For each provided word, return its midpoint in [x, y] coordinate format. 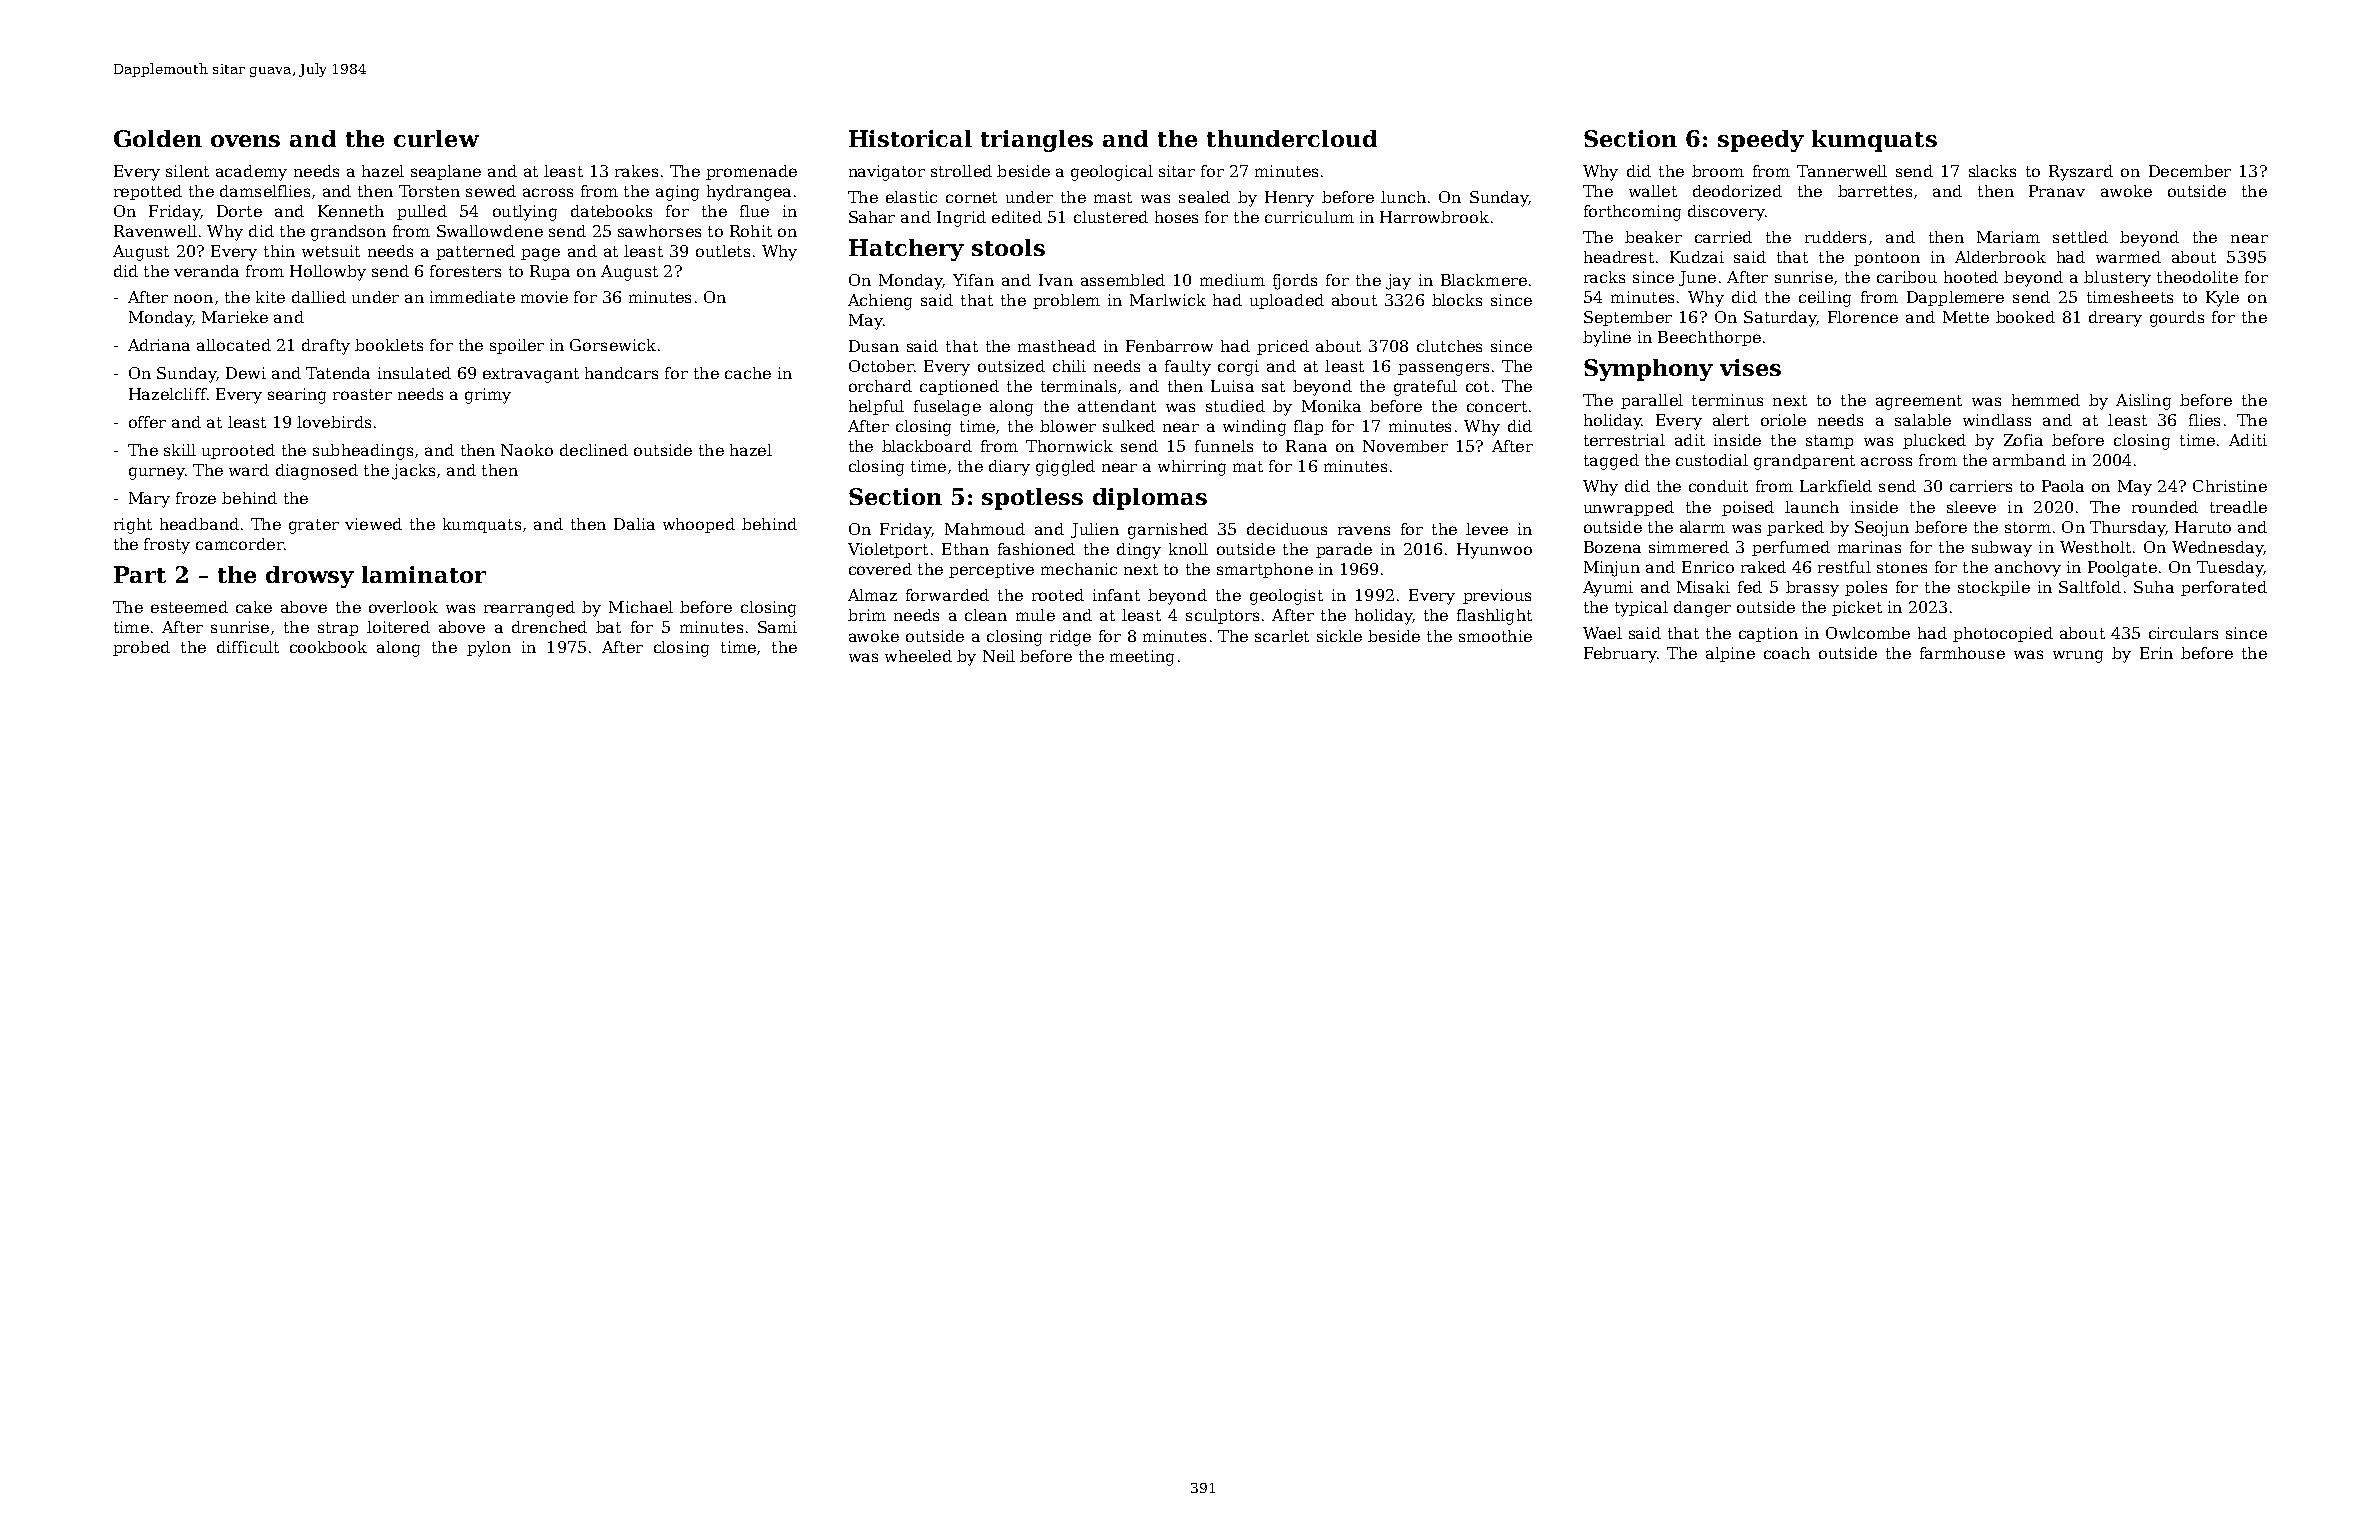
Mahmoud [985, 529]
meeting [1142, 658]
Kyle [2222, 299]
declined [594, 450]
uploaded [1287, 301]
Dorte [239, 211]
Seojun [1882, 529]
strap [338, 629]
